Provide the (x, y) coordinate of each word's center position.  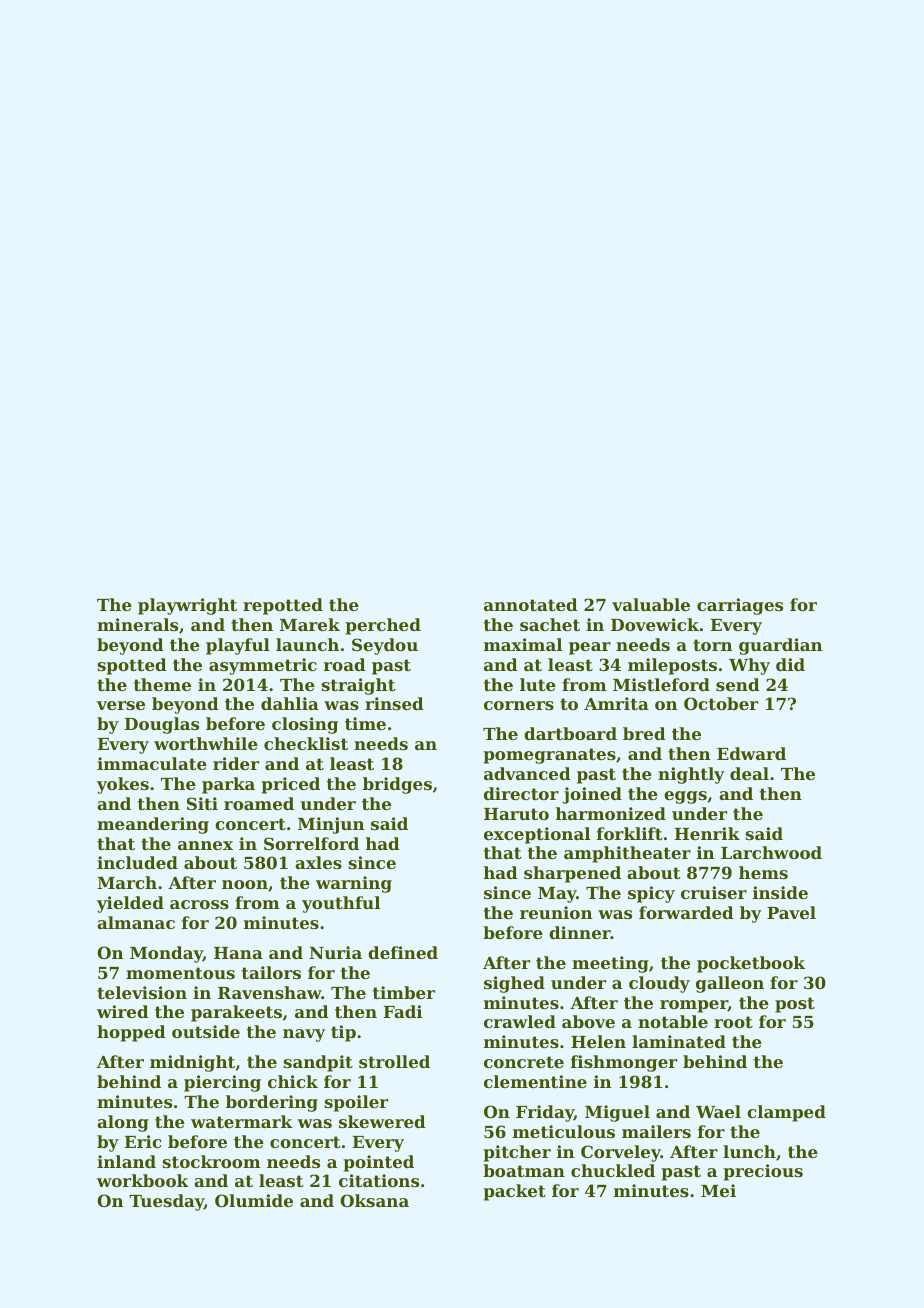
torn (713, 645)
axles (318, 862)
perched (383, 626)
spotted (132, 666)
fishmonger (624, 1063)
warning (354, 884)
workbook (143, 1180)
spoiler (356, 1103)
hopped (131, 1033)
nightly (691, 775)
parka (228, 785)
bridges (397, 785)
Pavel (791, 912)
